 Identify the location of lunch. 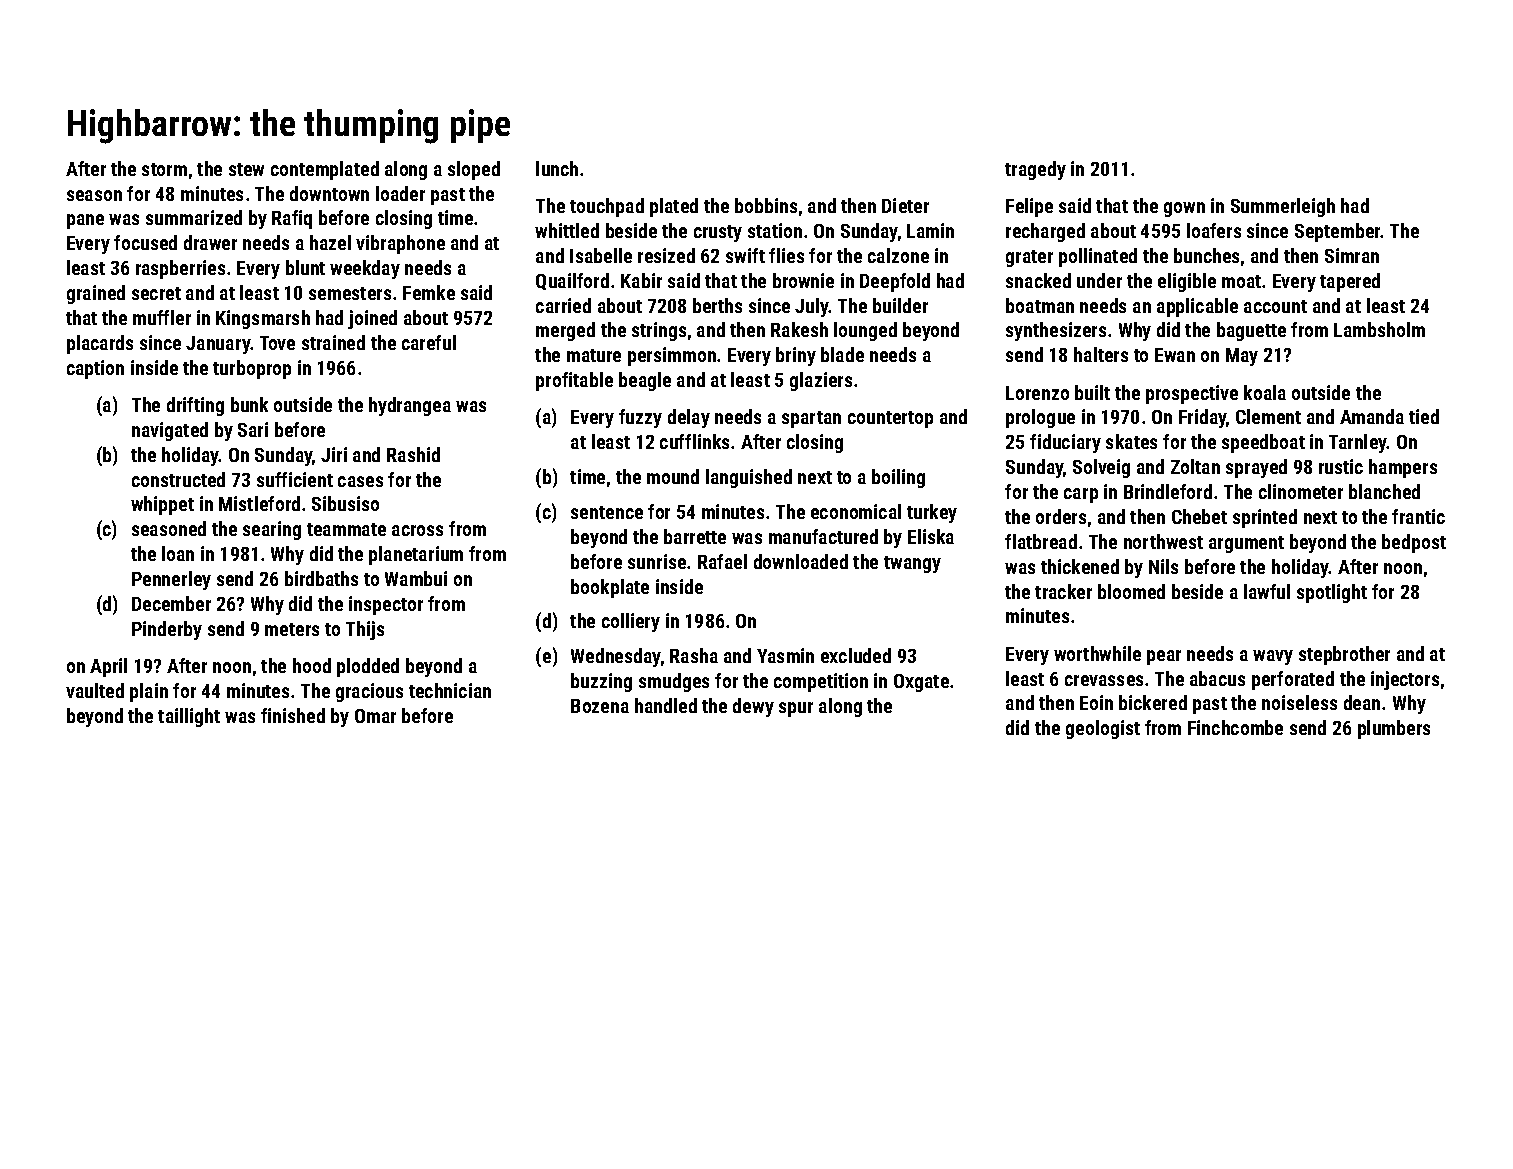
(557, 168).
